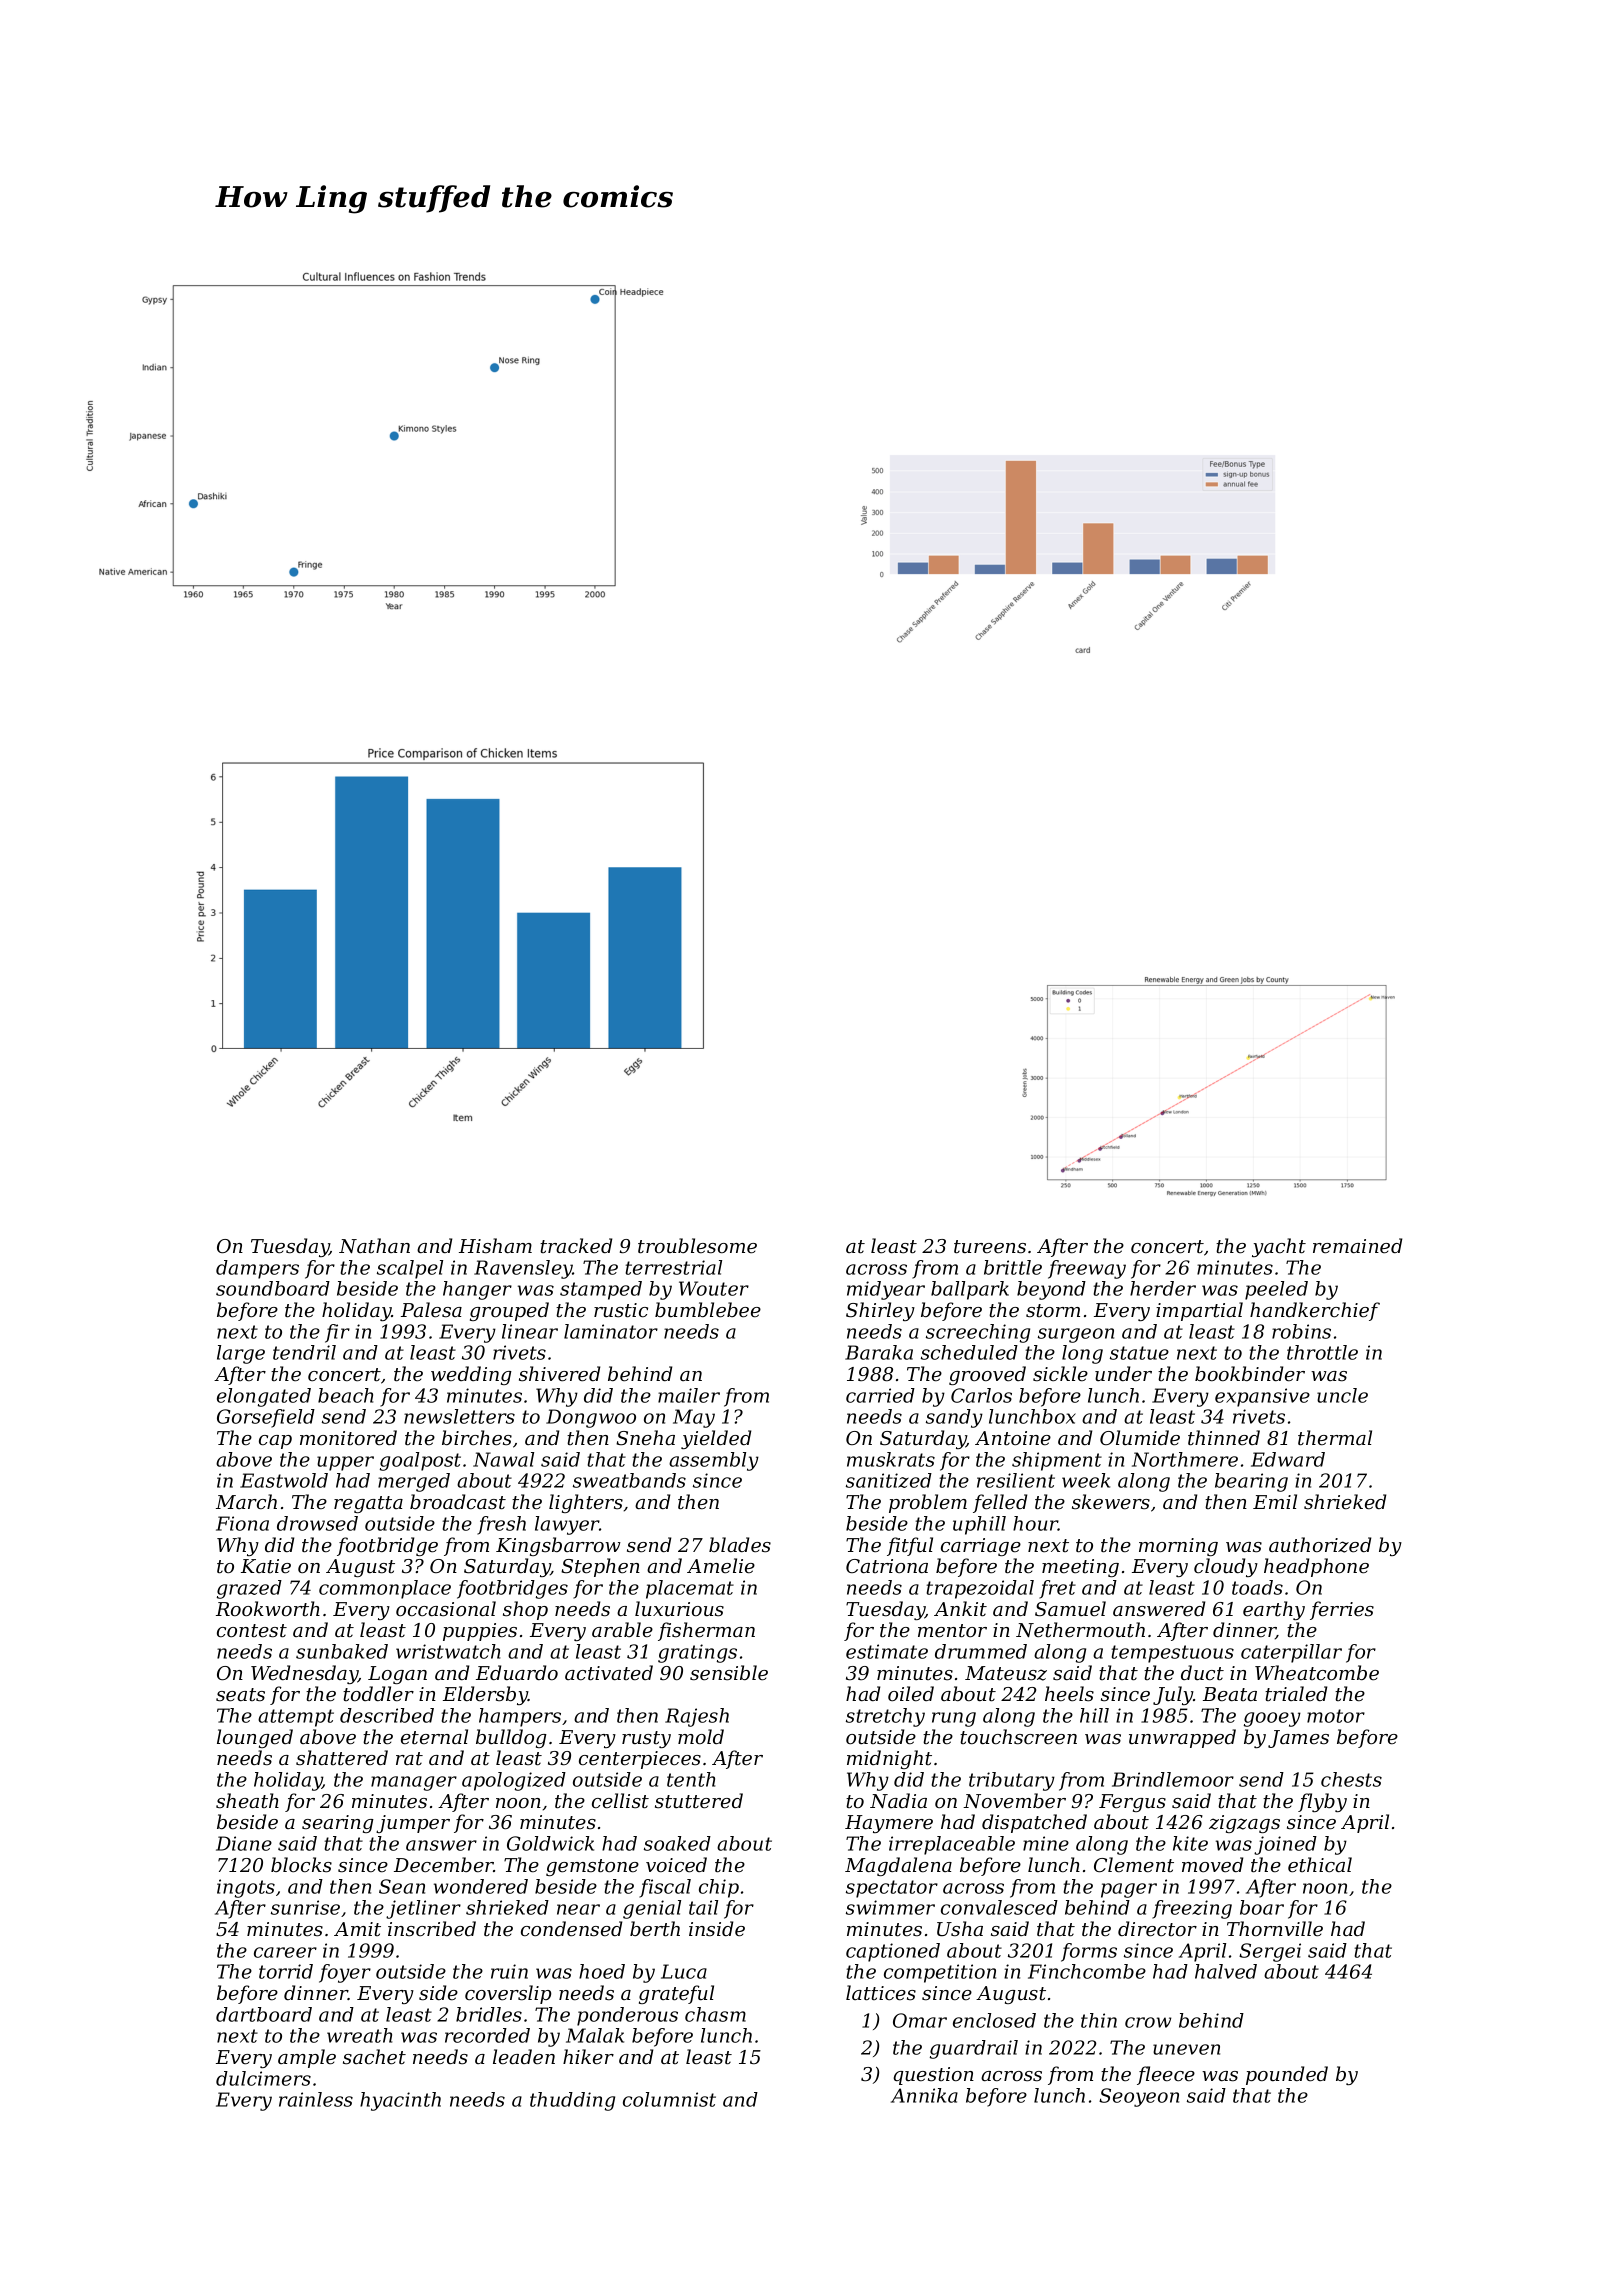 This page has width=1620, height=2292. What do you see at coordinates (316, 2099) in the page?
I see `rainless` at bounding box center [316, 2099].
